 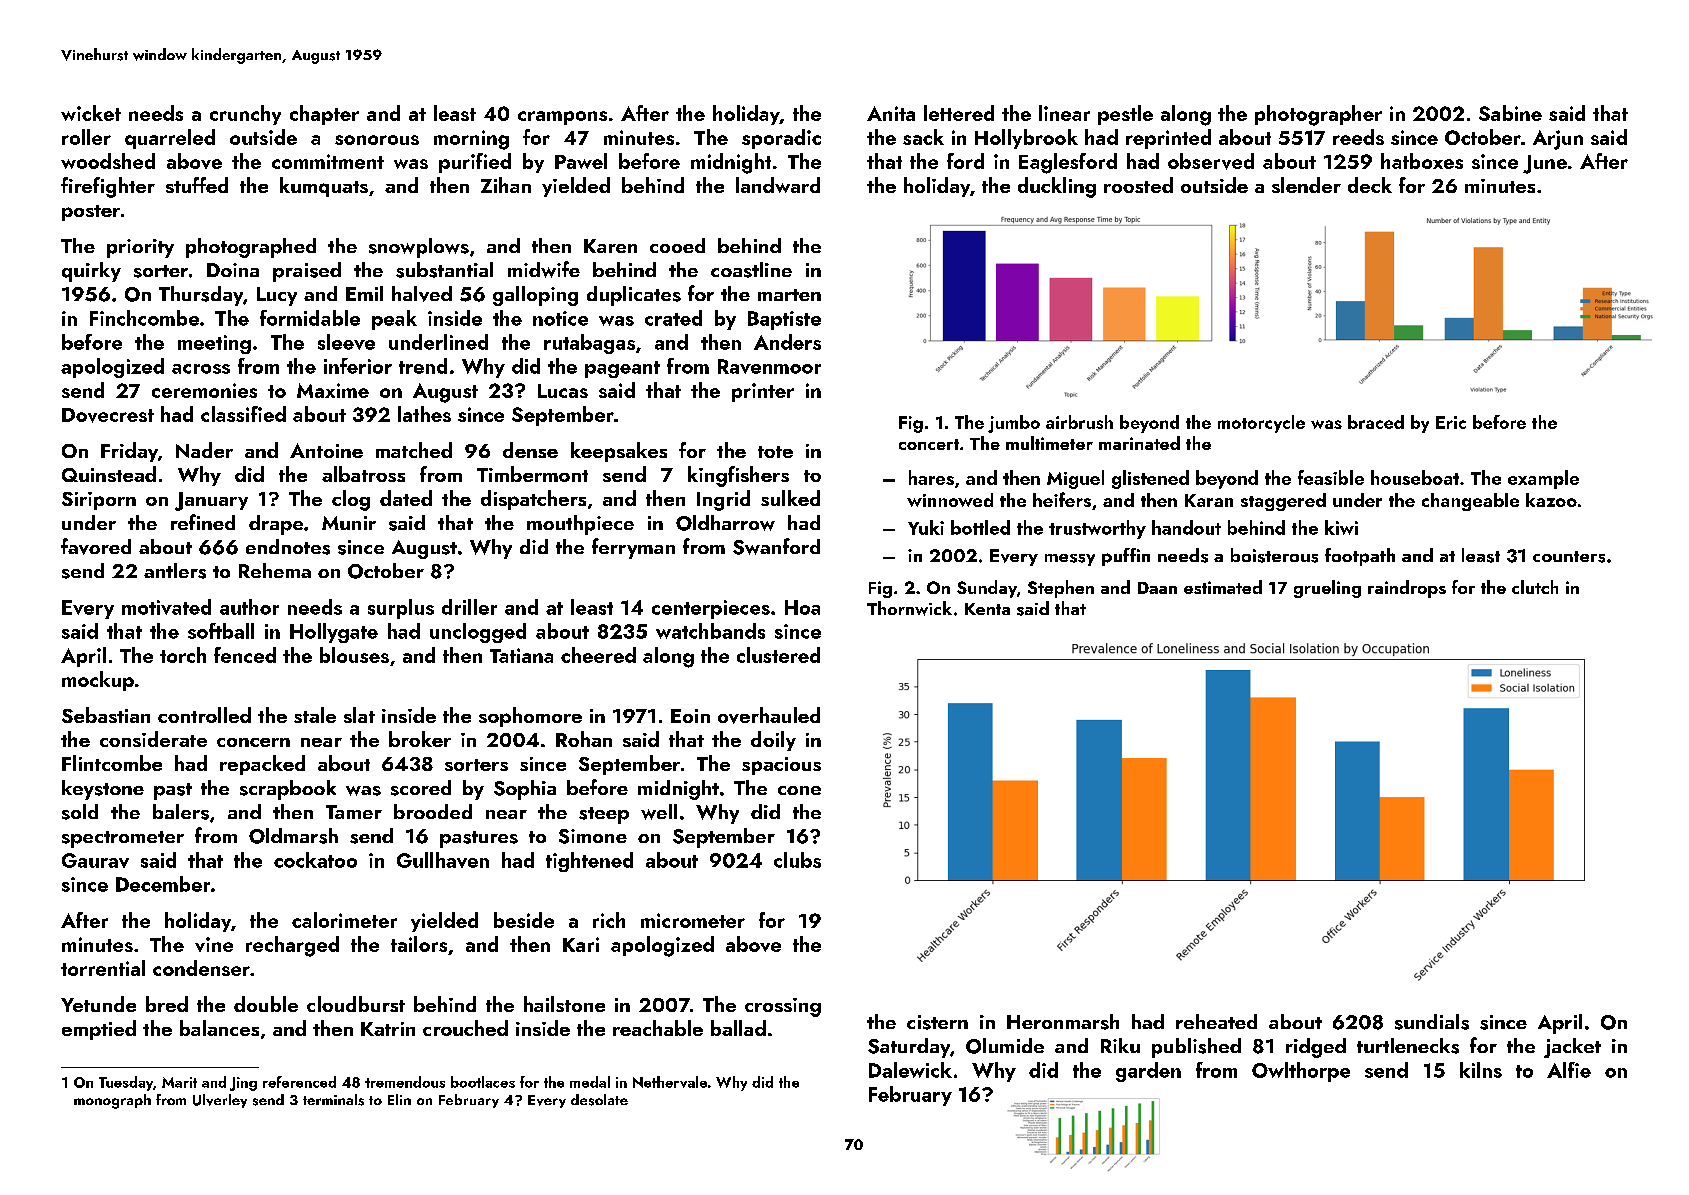 What do you see at coordinates (778, 655) in the screenshot?
I see `clustered` at bounding box center [778, 655].
